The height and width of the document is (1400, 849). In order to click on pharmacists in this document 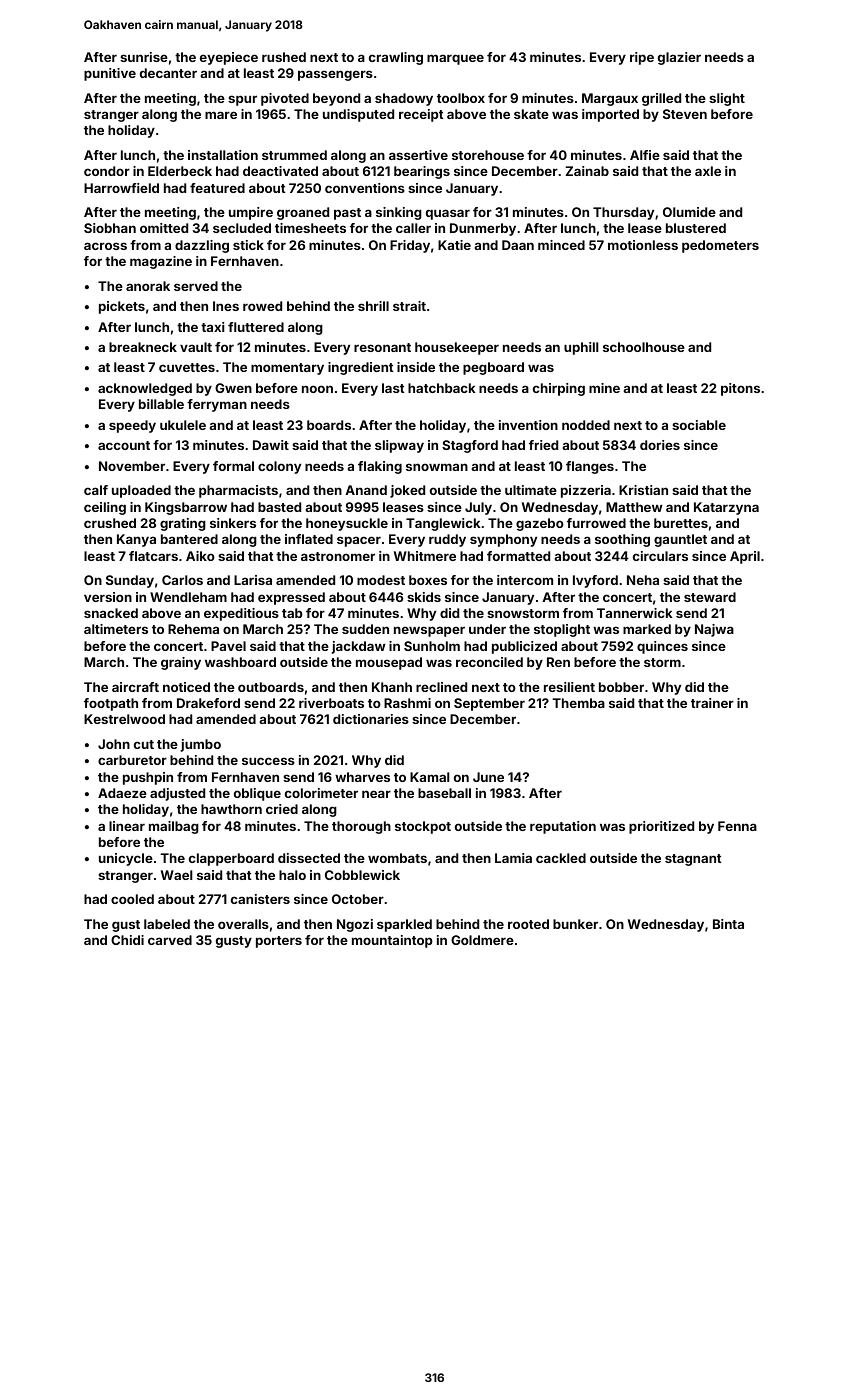, I will do `click(238, 491)`.
